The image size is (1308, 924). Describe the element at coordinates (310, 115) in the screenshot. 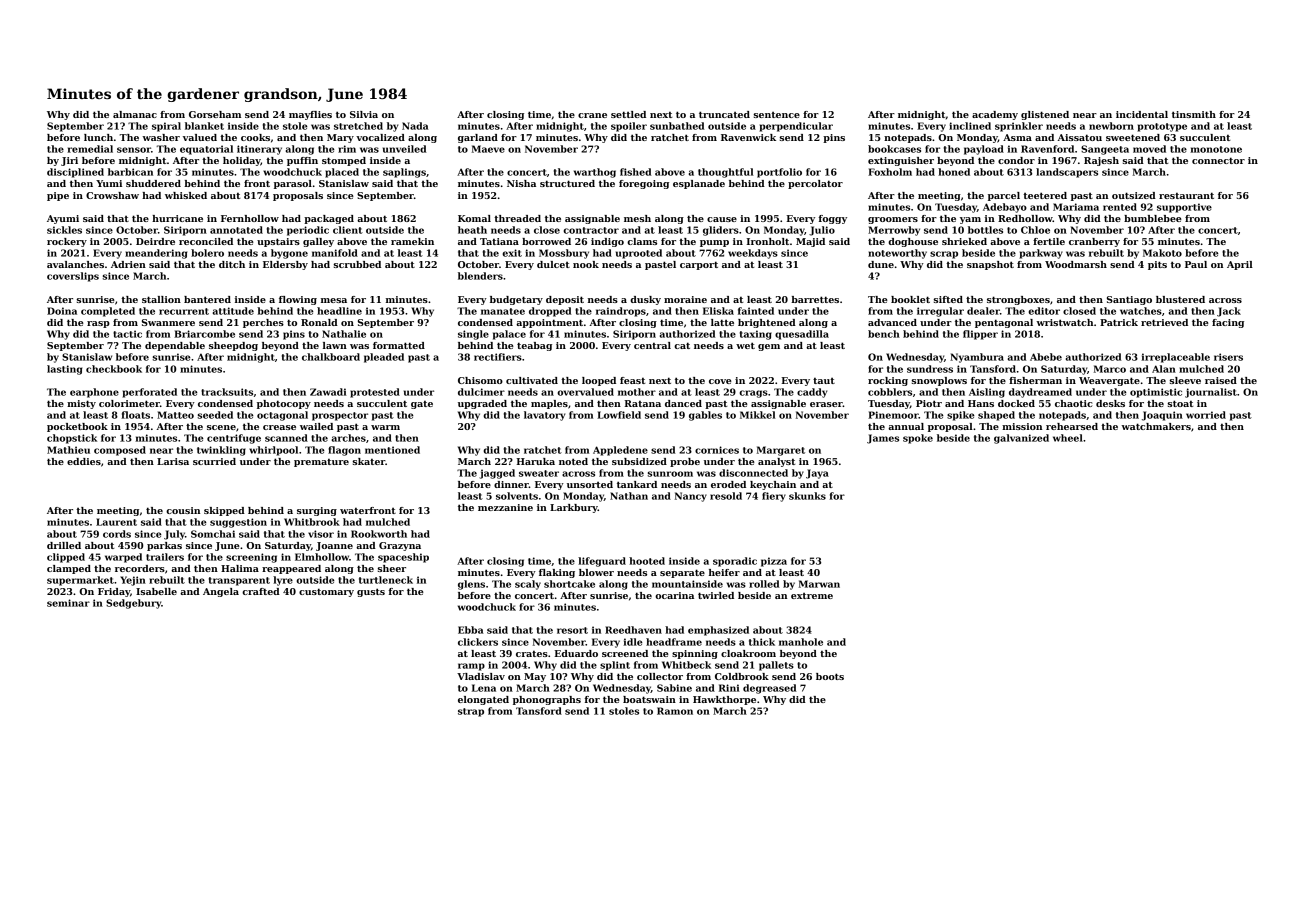

I see `mayflies` at that location.
